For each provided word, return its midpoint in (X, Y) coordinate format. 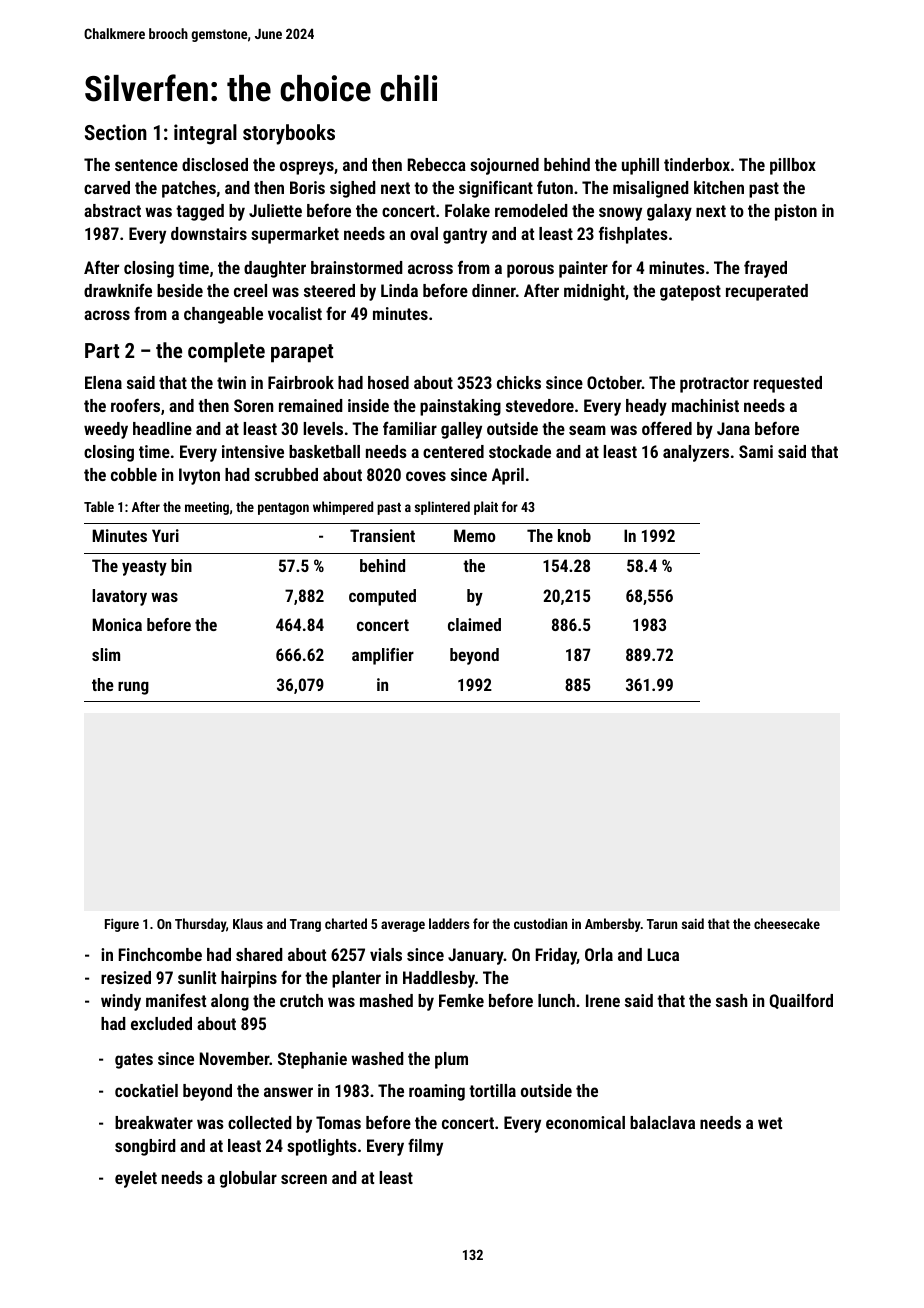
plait (486, 508)
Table (99, 506)
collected (260, 1122)
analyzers (696, 453)
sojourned (504, 166)
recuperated (767, 292)
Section (116, 132)
